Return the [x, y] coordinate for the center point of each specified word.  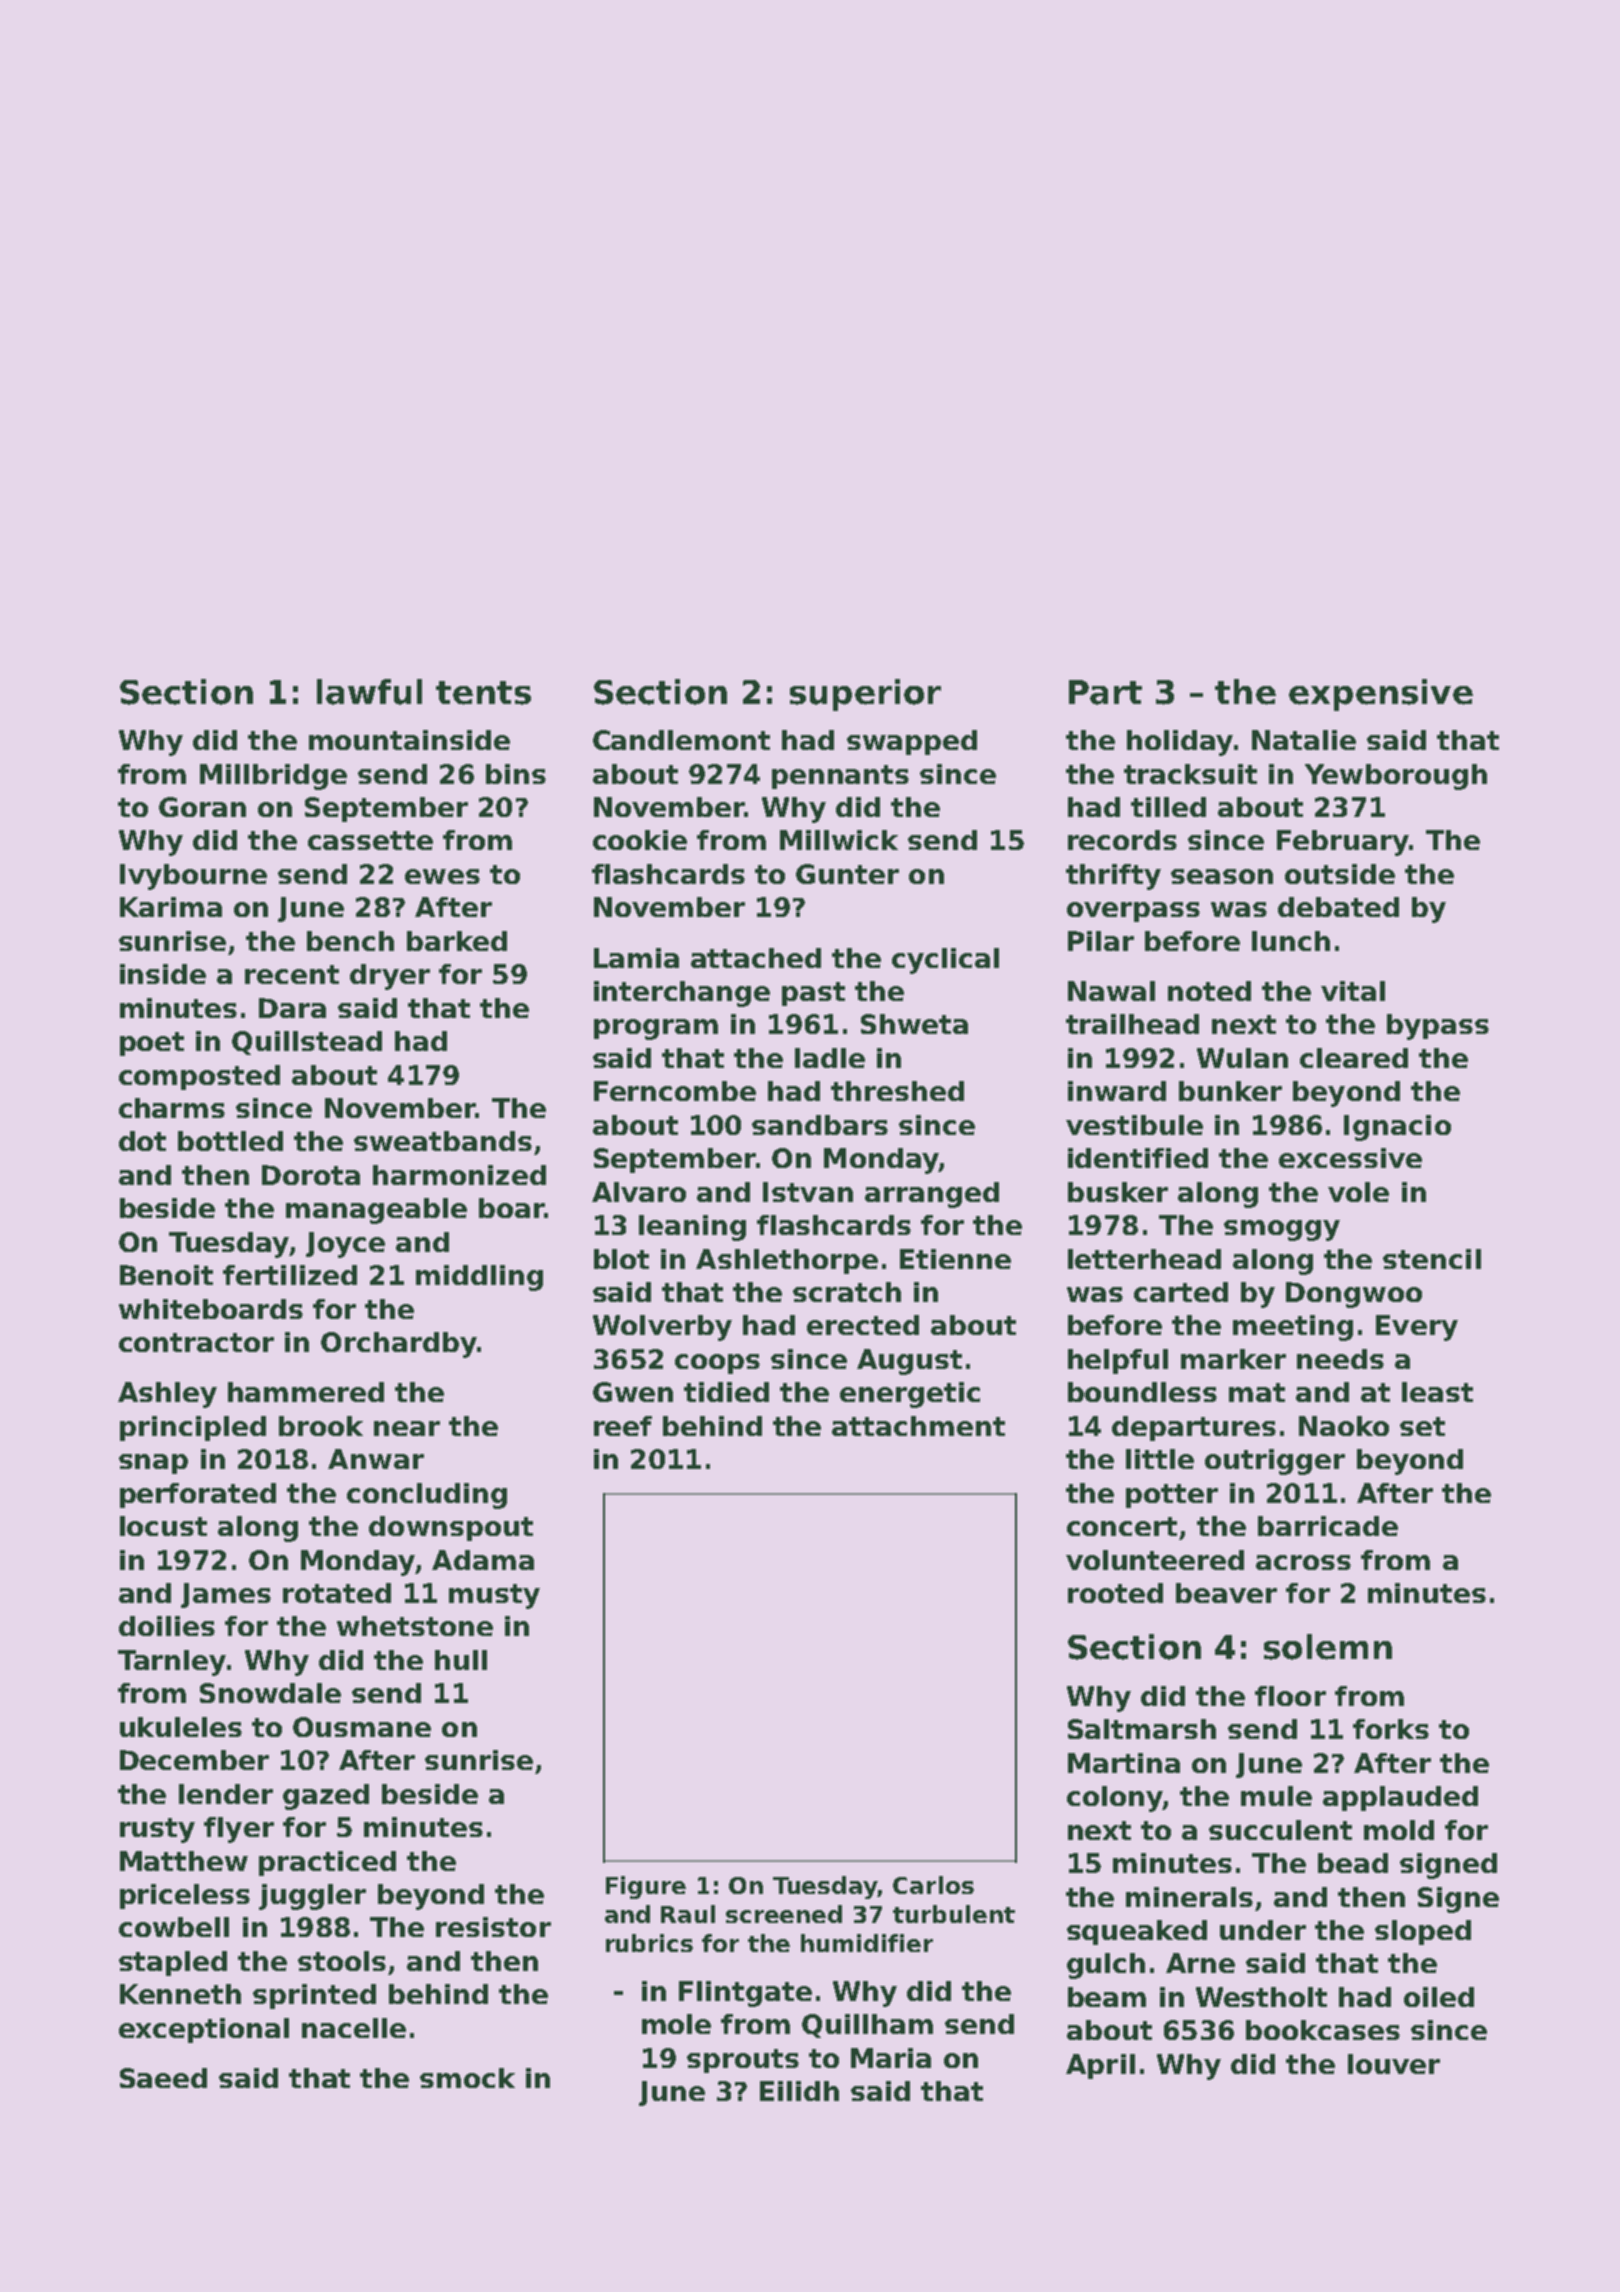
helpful [1118, 1361]
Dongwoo [1354, 1295]
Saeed [163, 2078]
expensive [1381, 695]
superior [865, 695]
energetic [910, 1395]
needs [1340, 1359]
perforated [198, 1495]
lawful [369, 692]
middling [479, 1278]
